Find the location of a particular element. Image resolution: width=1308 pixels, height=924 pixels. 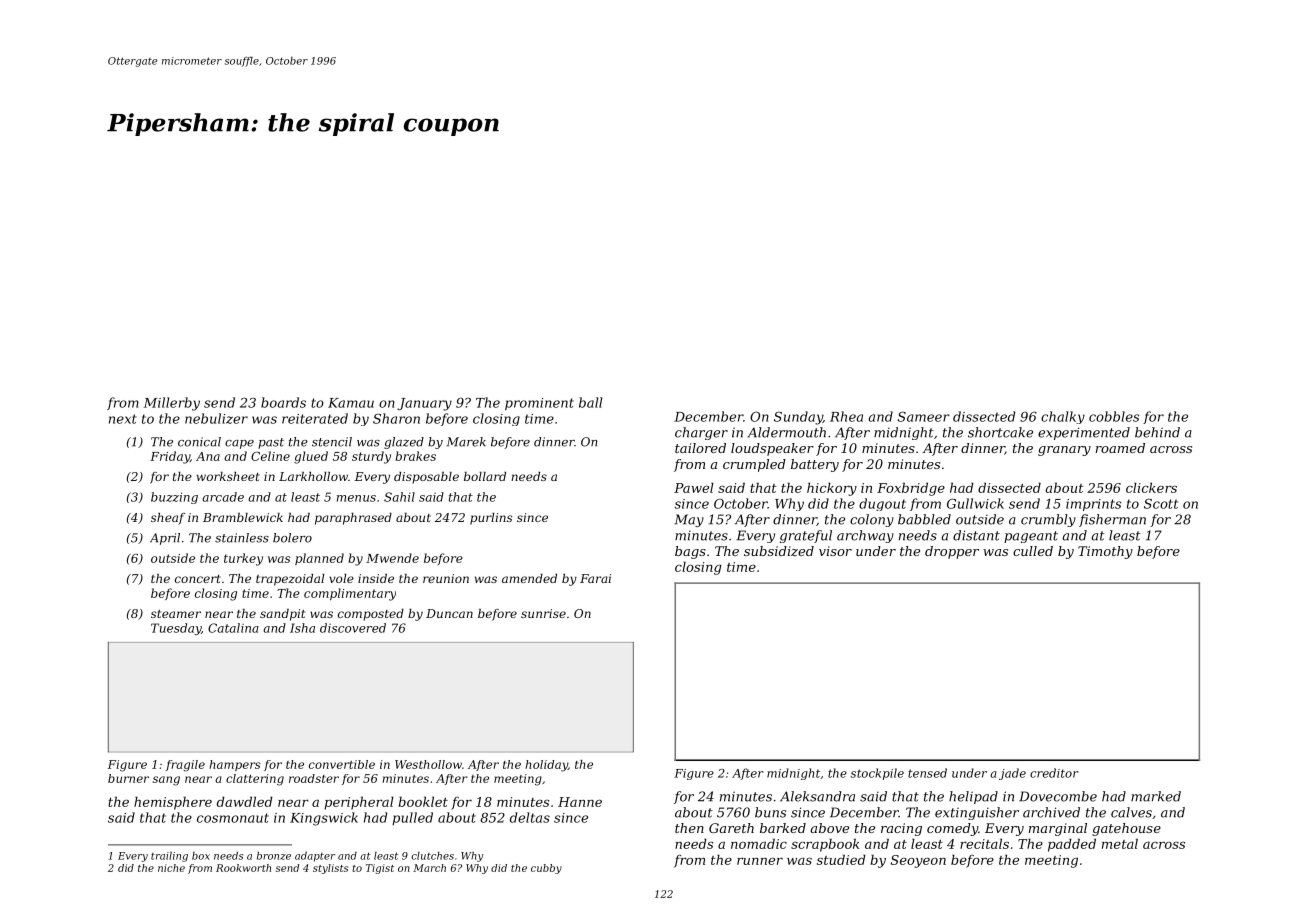

ball is located at coordinates (590, 402).
